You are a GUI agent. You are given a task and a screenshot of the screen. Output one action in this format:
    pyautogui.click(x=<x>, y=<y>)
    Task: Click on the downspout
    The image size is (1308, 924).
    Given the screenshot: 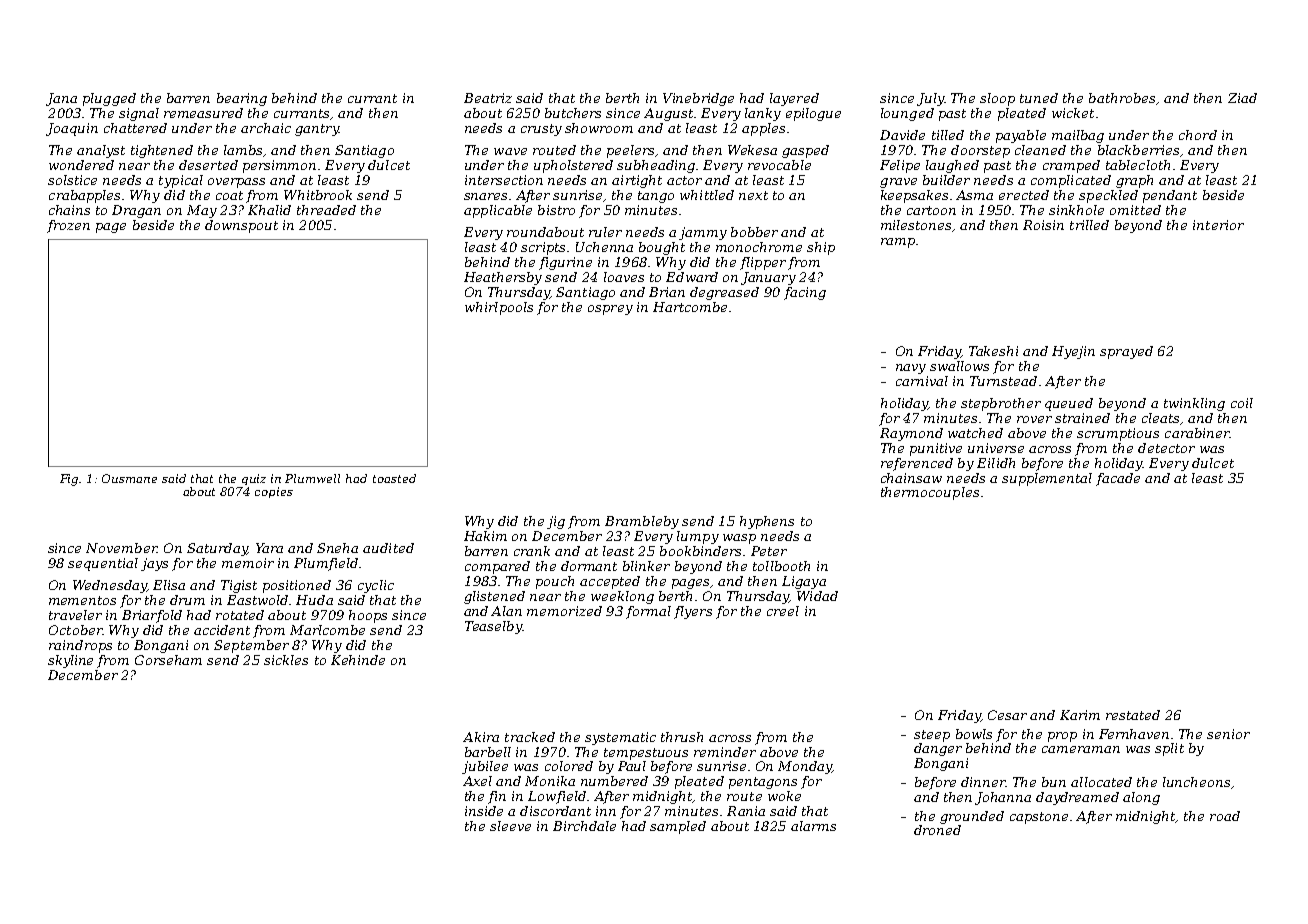 What is the action you would take?
    pyautogui.click(x=241, y=226)
